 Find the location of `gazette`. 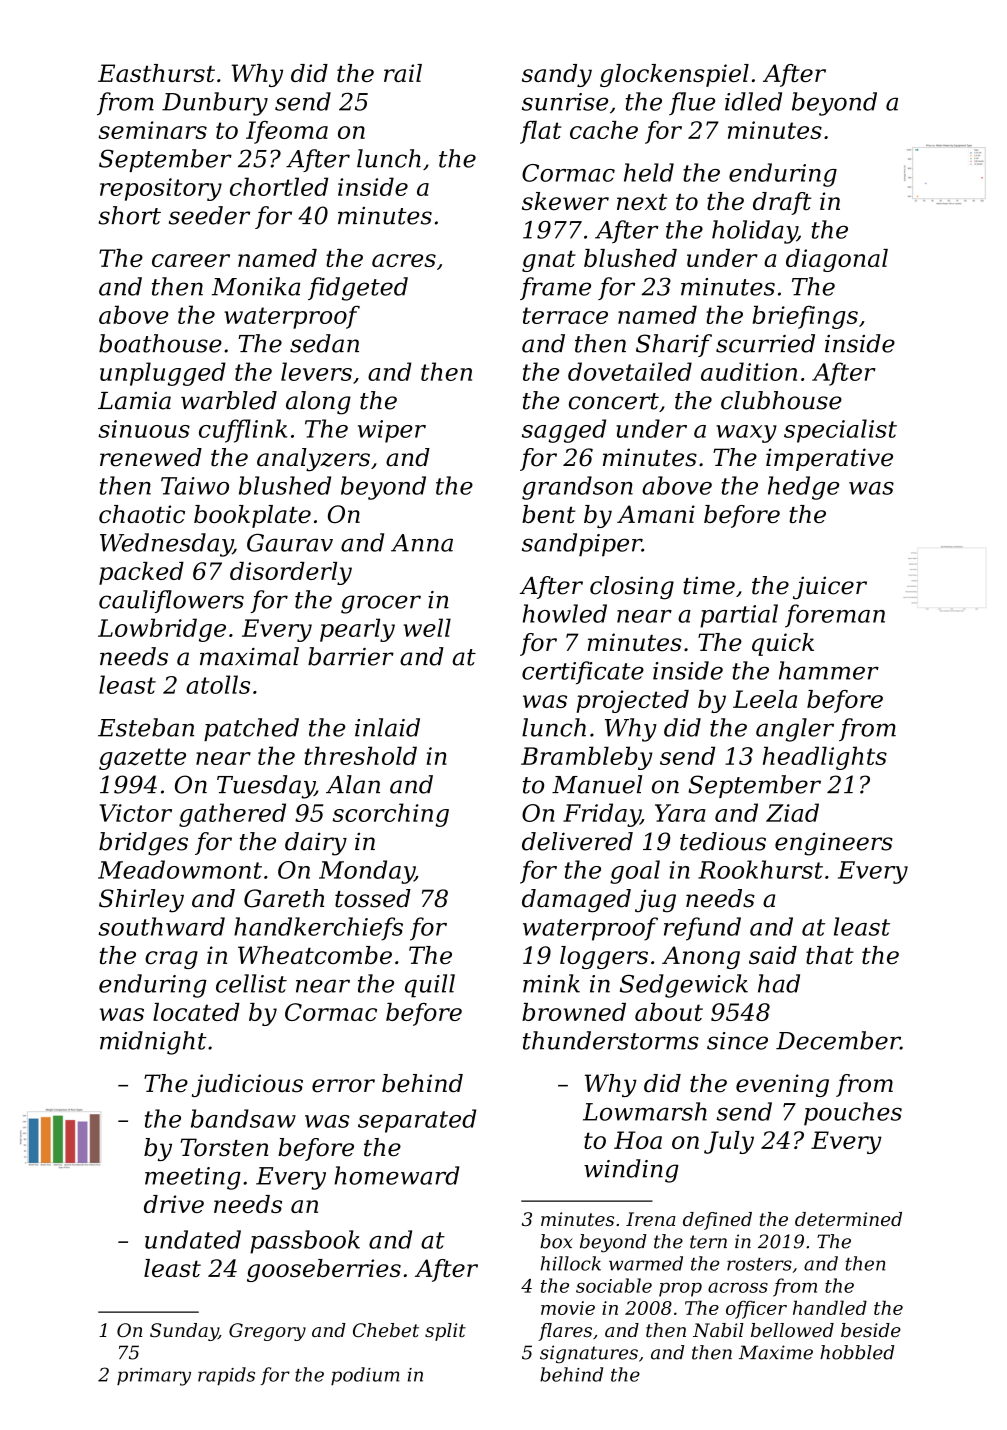

gazette is located at coordinates (142, 759).
